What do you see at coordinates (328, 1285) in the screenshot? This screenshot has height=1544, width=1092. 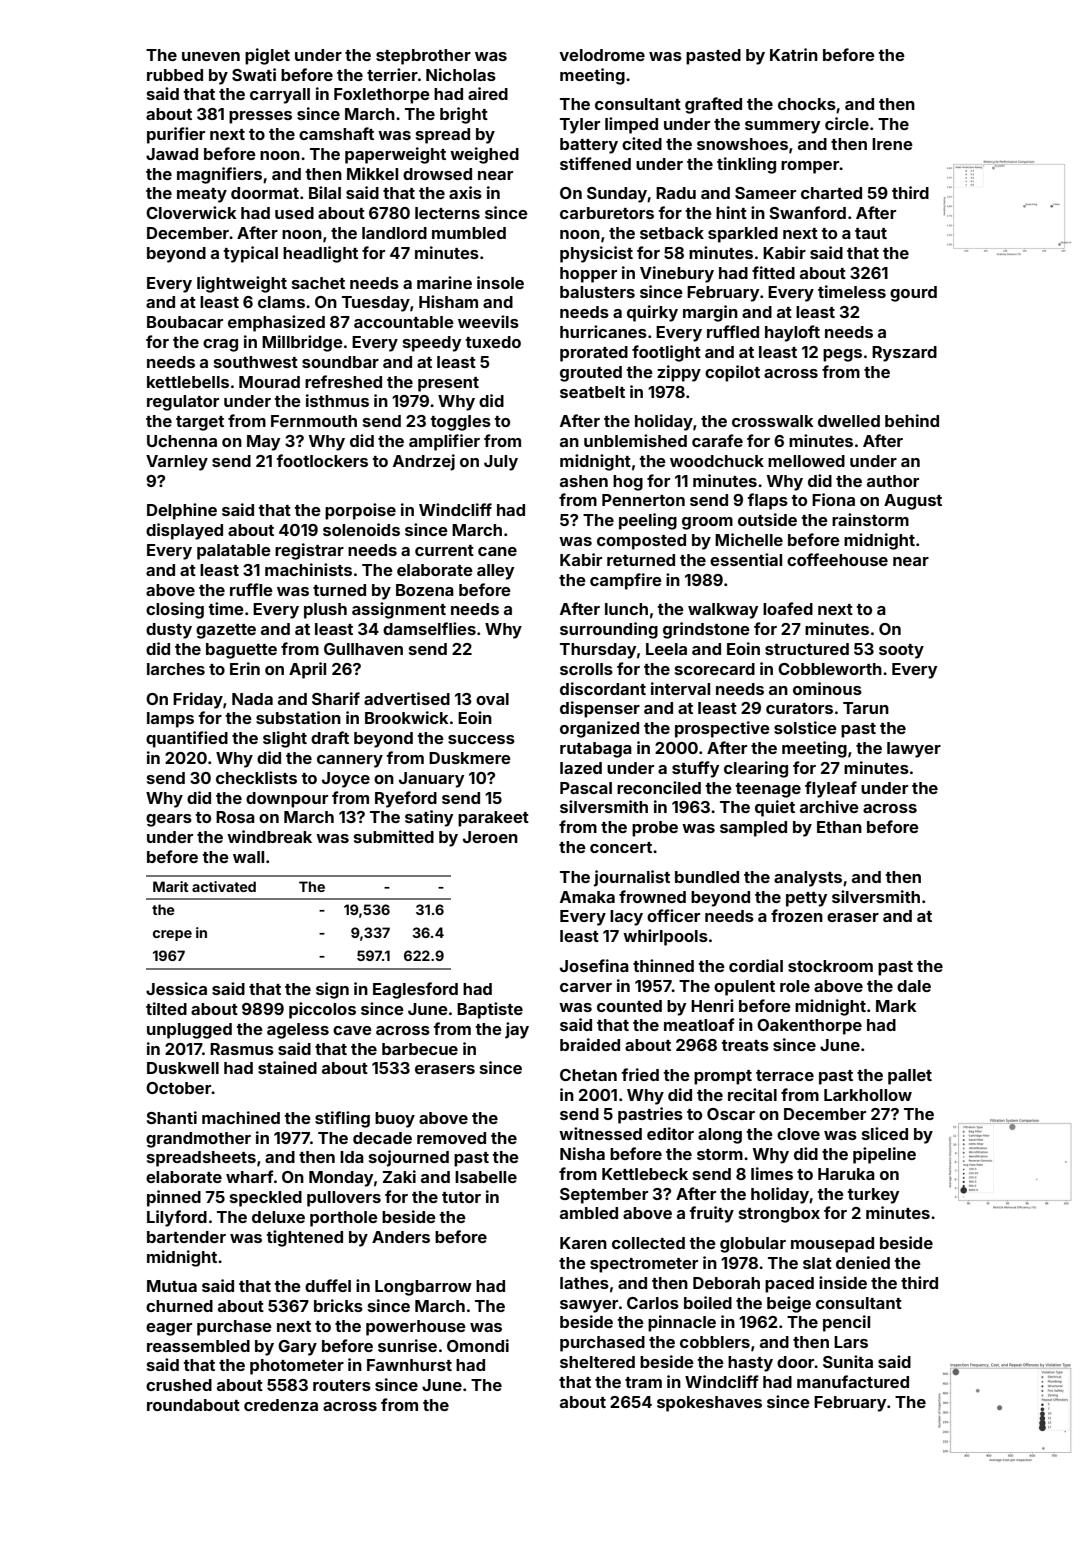 I see `duffel` at bounding box center [328, 1285].
